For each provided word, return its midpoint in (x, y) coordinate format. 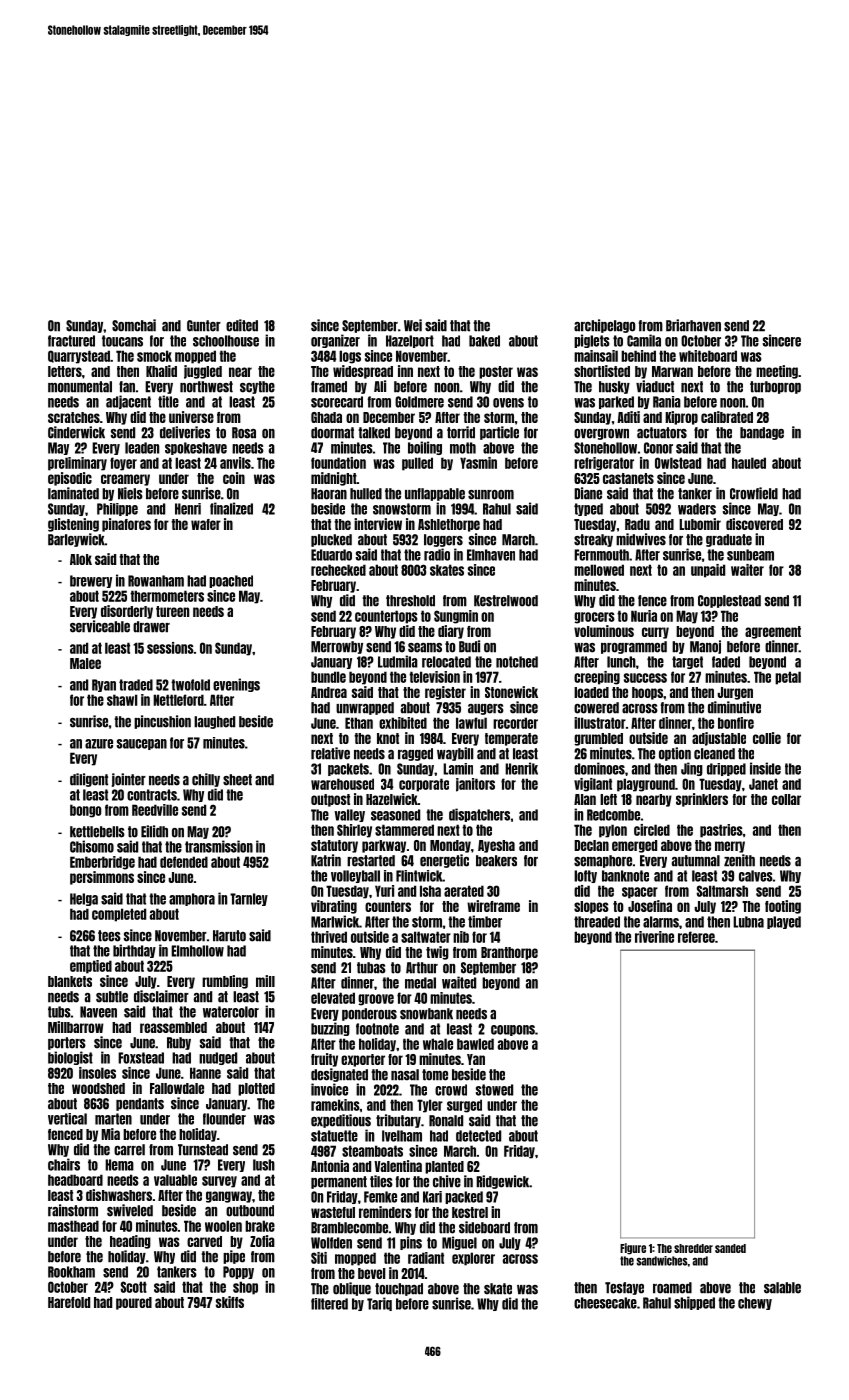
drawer (151, 627)
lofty (585, 876)
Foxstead (141, 1058)
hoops (647, 693)
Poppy (238, 1272)
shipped (694, 1303)
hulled (366, 494)
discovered (754, 524)
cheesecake (605, 1303)
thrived (329, 937)
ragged (415, 754)
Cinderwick (76, 432)
